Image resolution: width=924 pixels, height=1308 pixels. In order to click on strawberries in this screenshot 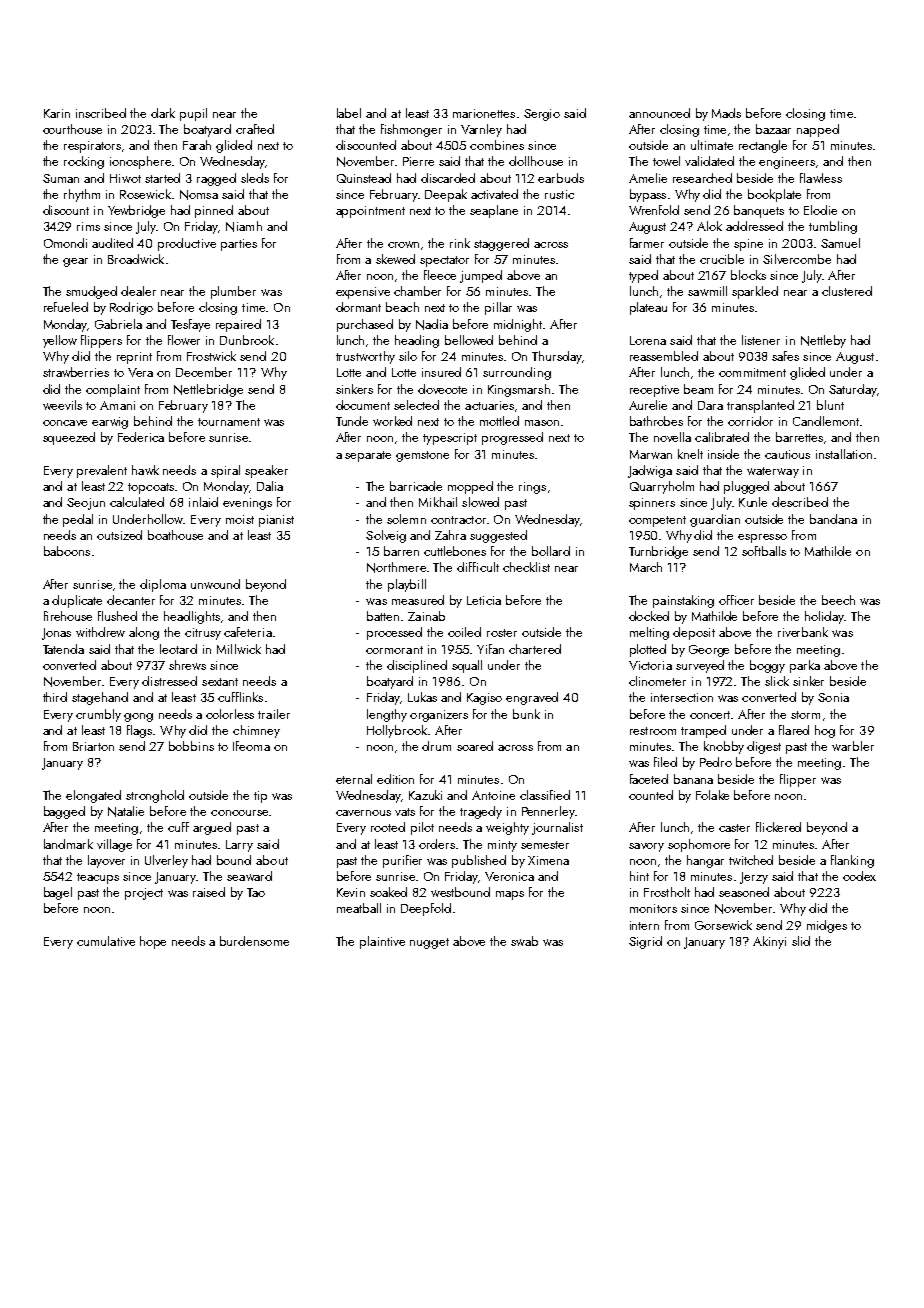, I will do `click(76, 372)`.
